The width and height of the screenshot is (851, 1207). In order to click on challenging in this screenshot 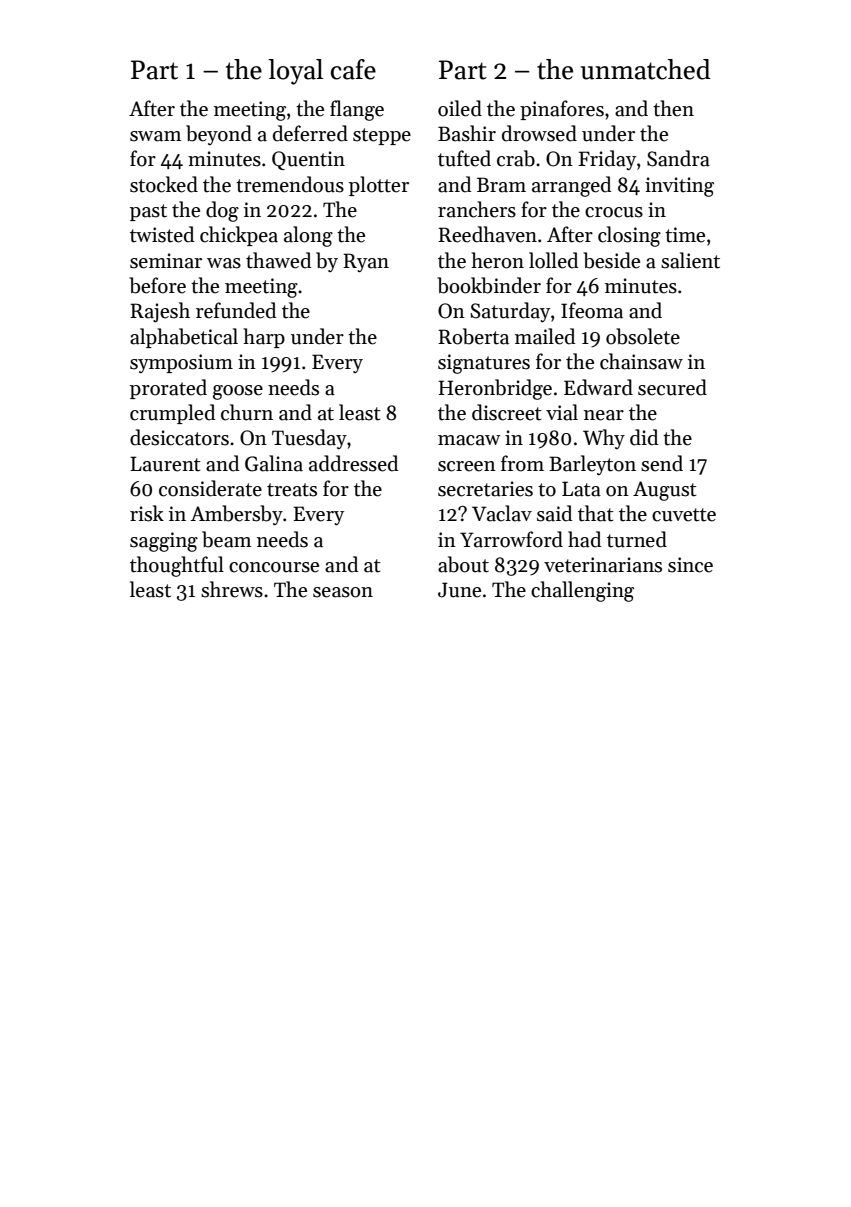, I will do `click(582, 591)`.
